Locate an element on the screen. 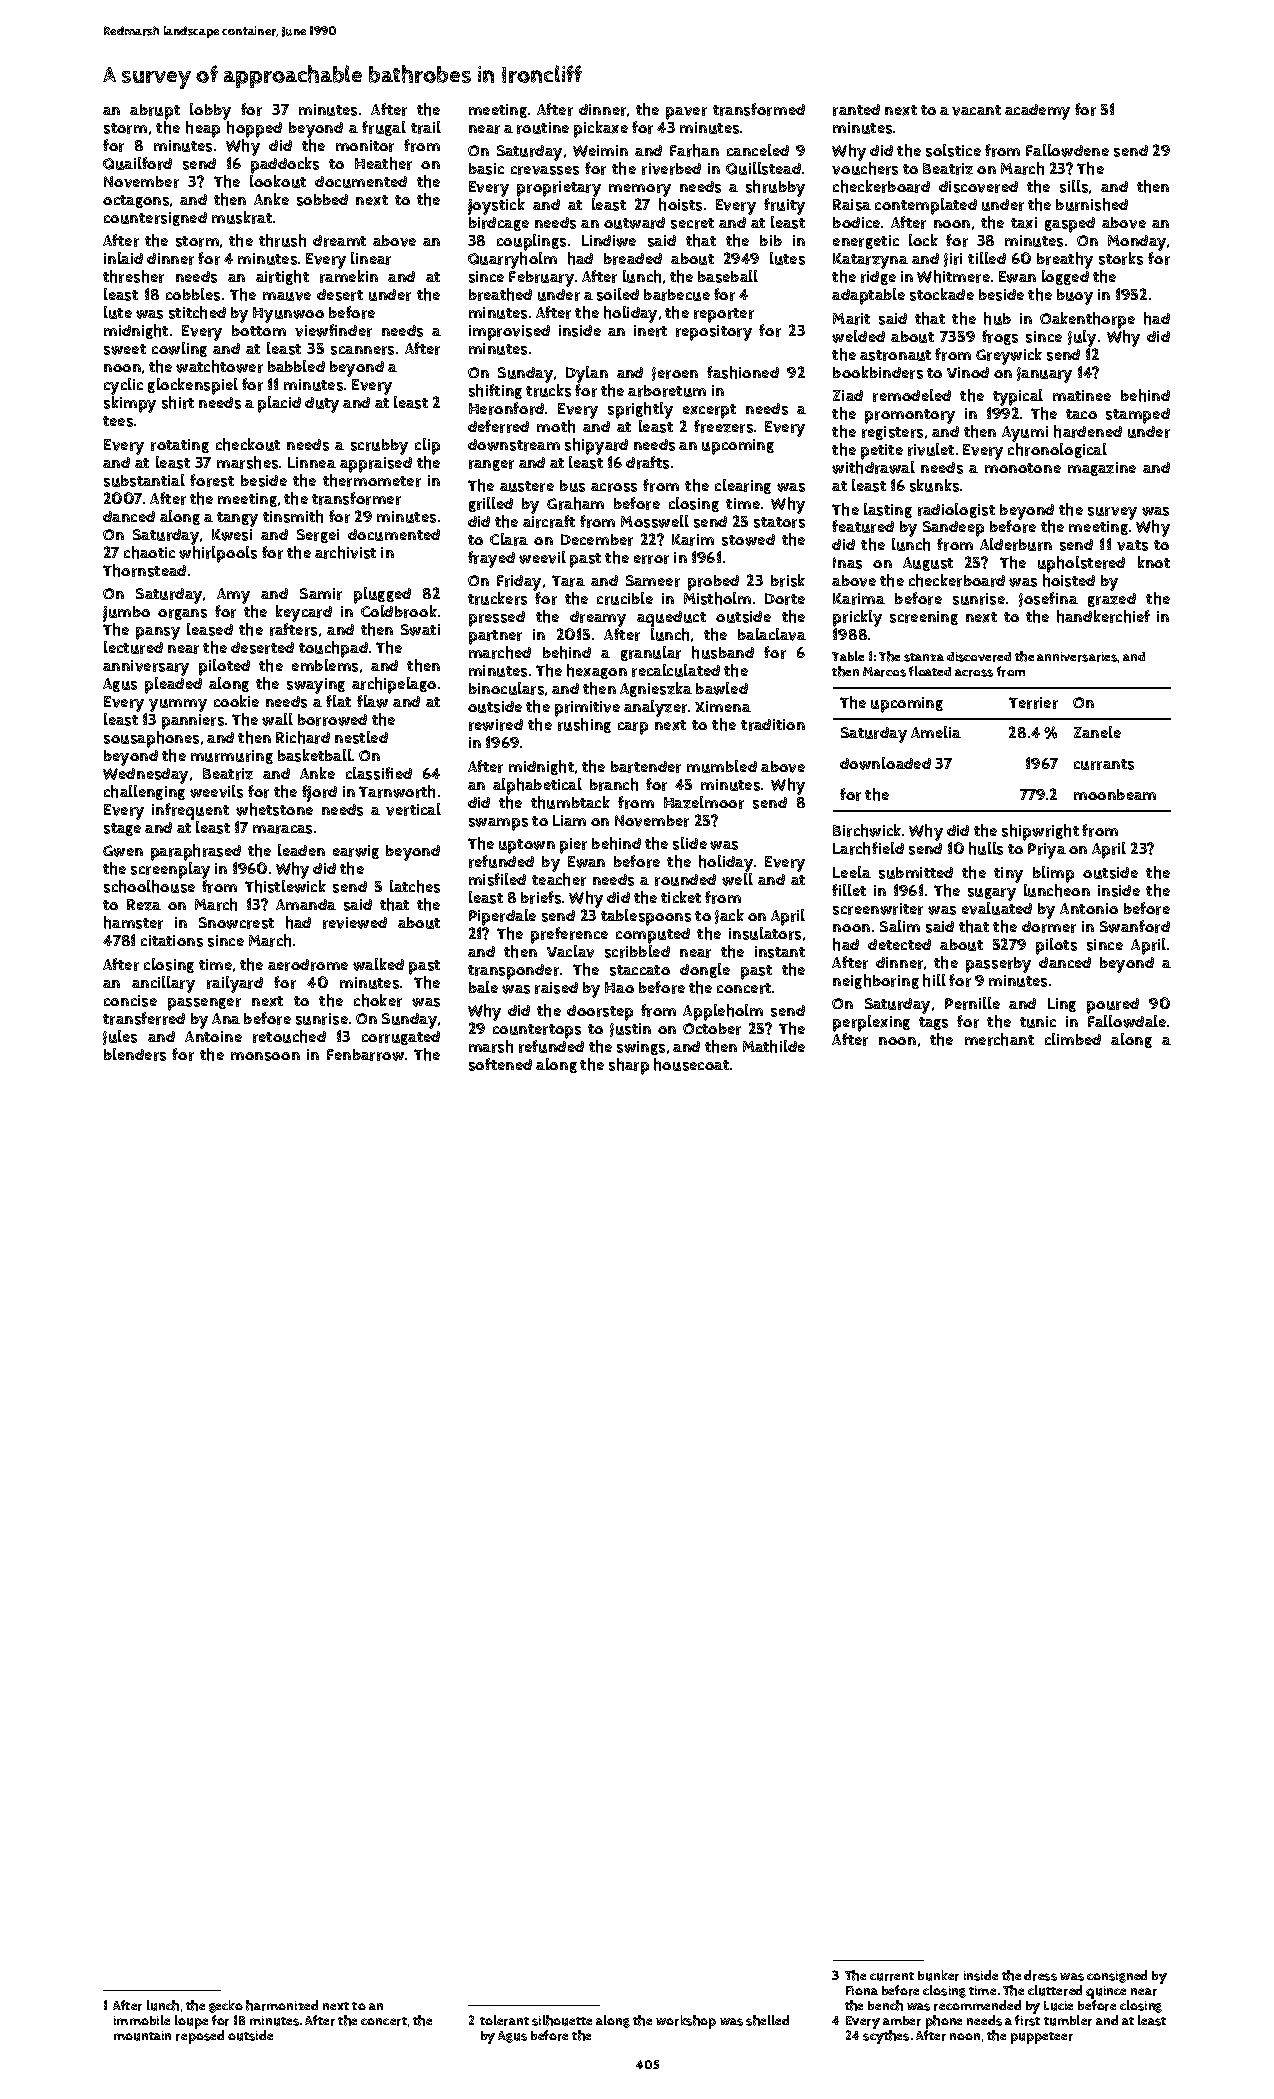  harmonized is located at coordinates (282, 2005).
